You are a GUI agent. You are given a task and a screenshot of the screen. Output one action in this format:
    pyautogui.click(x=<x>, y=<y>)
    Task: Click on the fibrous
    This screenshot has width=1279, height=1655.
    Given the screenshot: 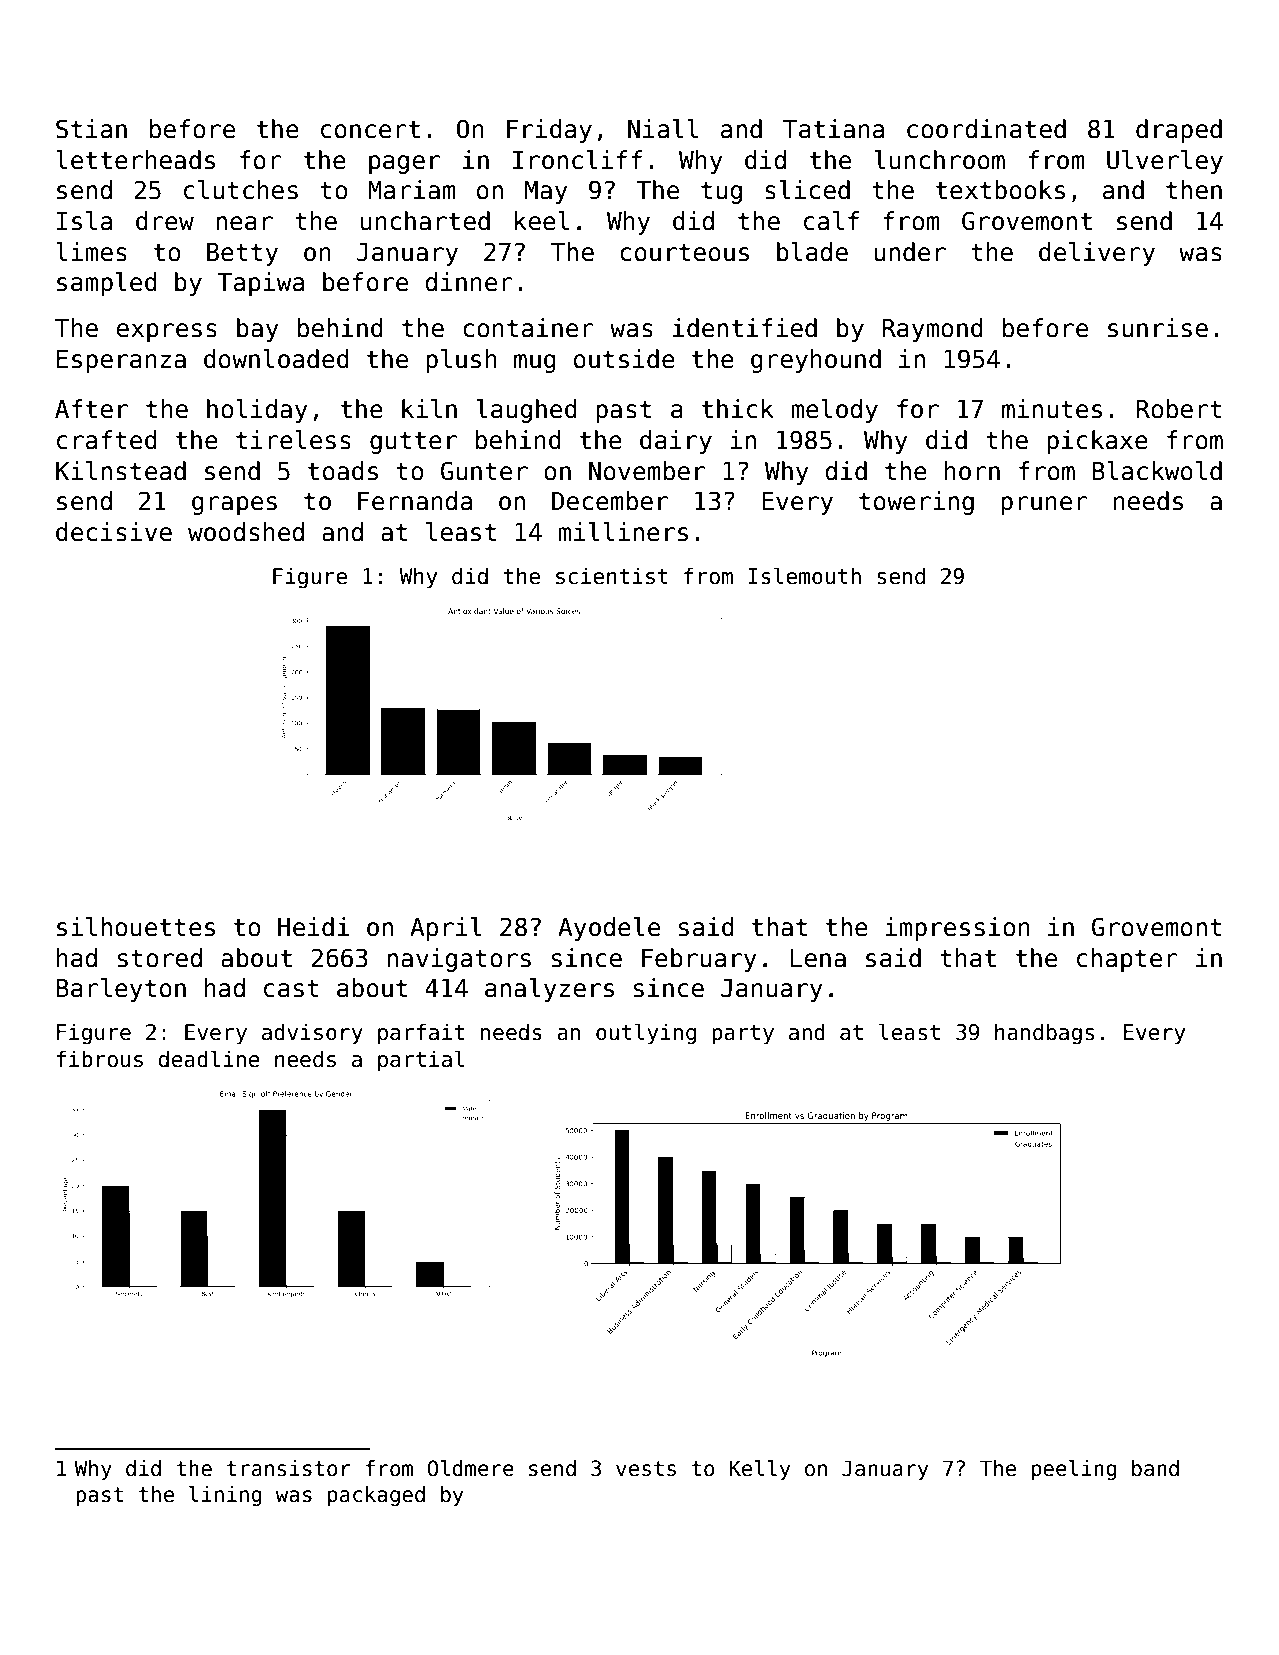 What is the action you would take?
    pyautogui.click(x=99, y=1059)
